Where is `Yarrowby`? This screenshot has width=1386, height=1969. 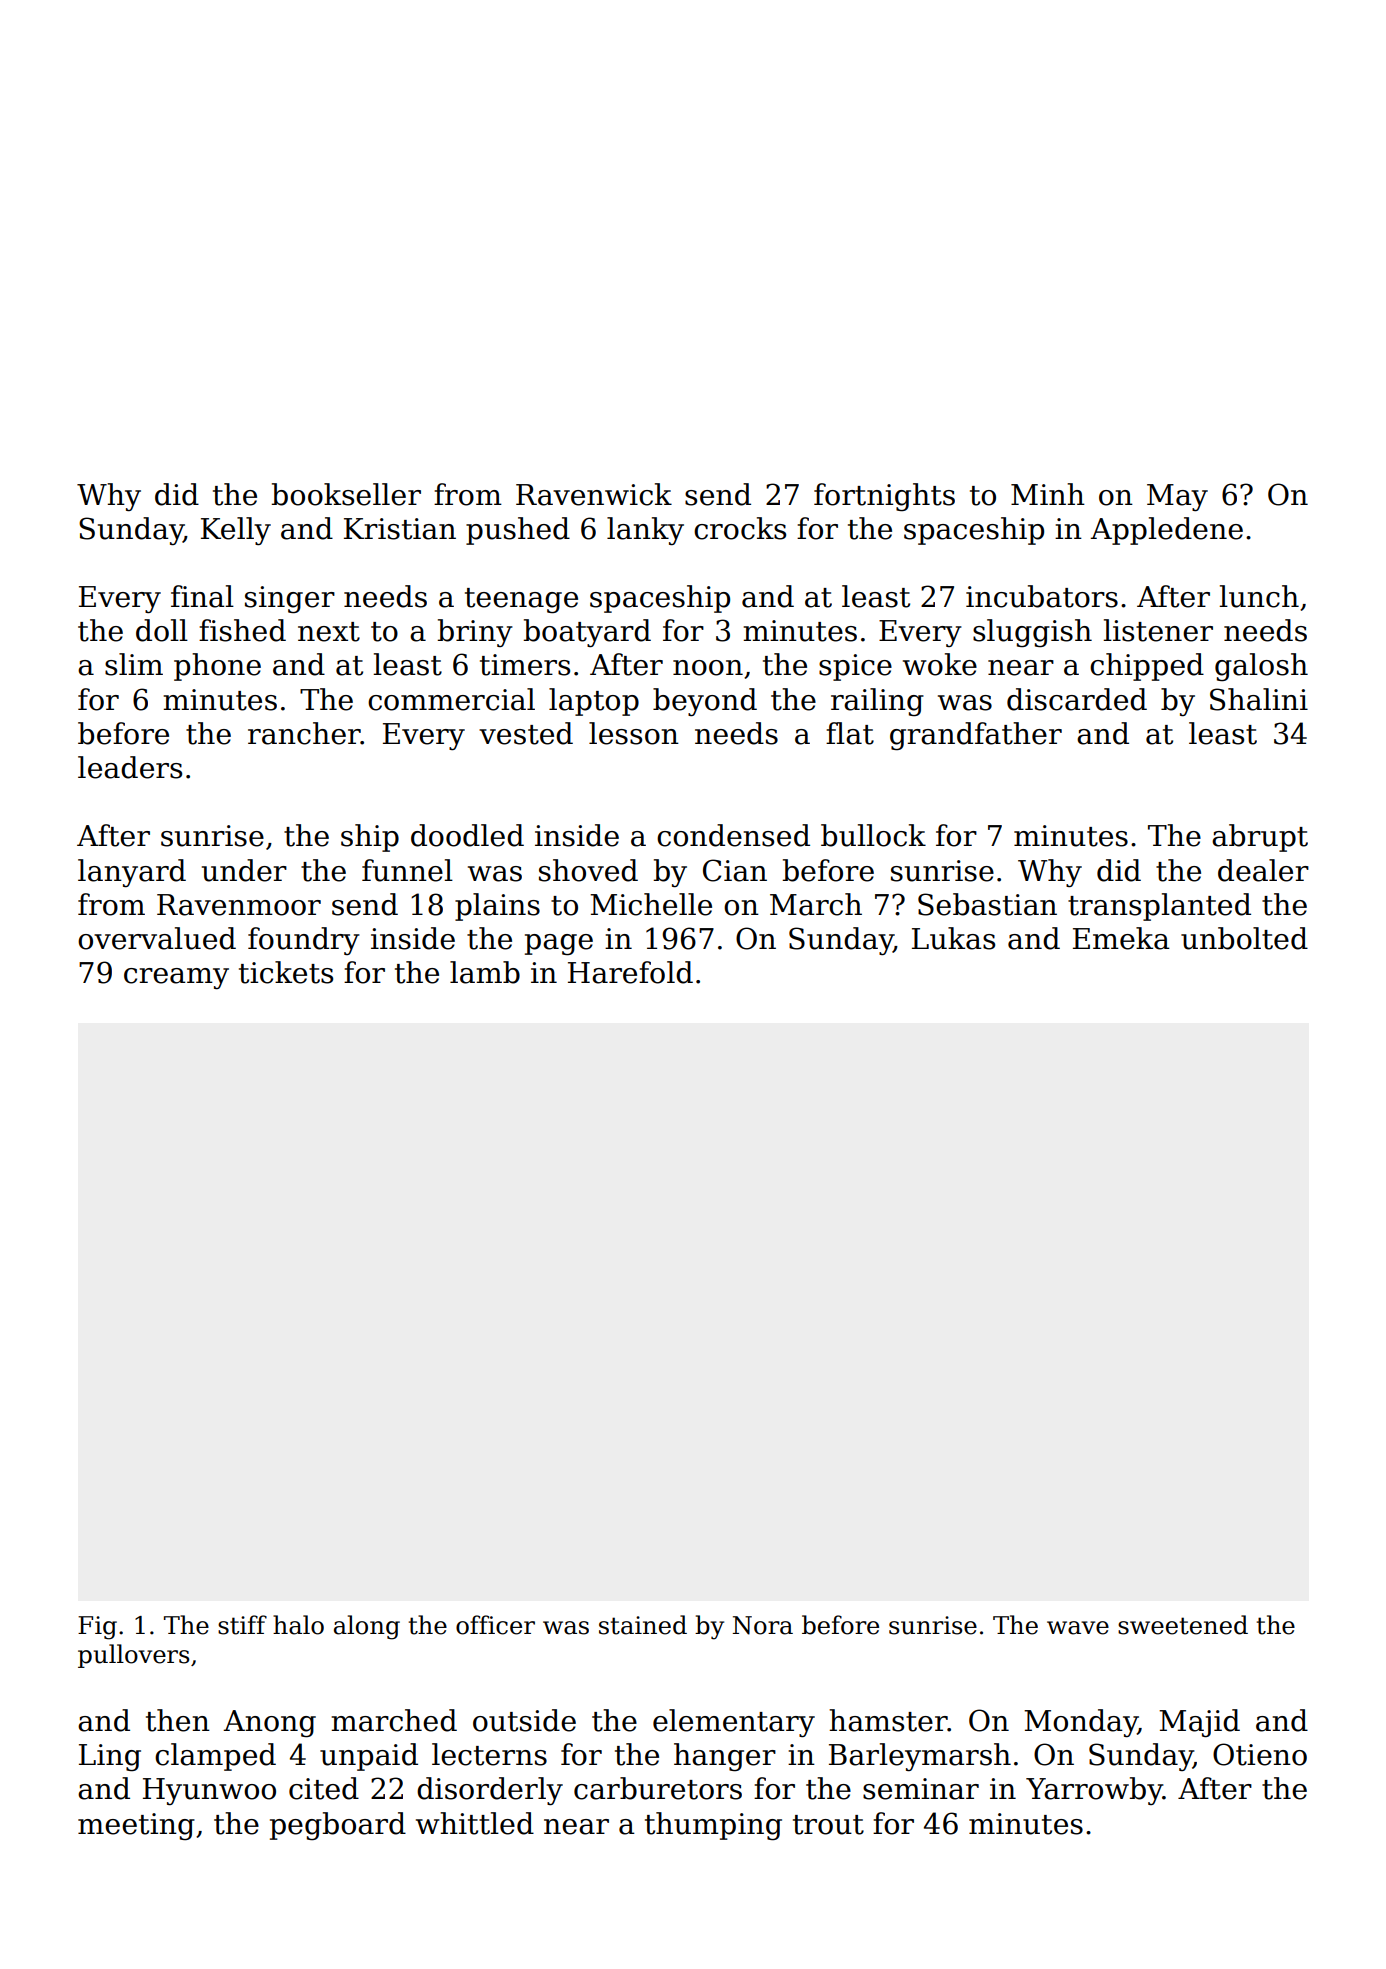 Yarrowby is located at coordinates (1094, 1791).
